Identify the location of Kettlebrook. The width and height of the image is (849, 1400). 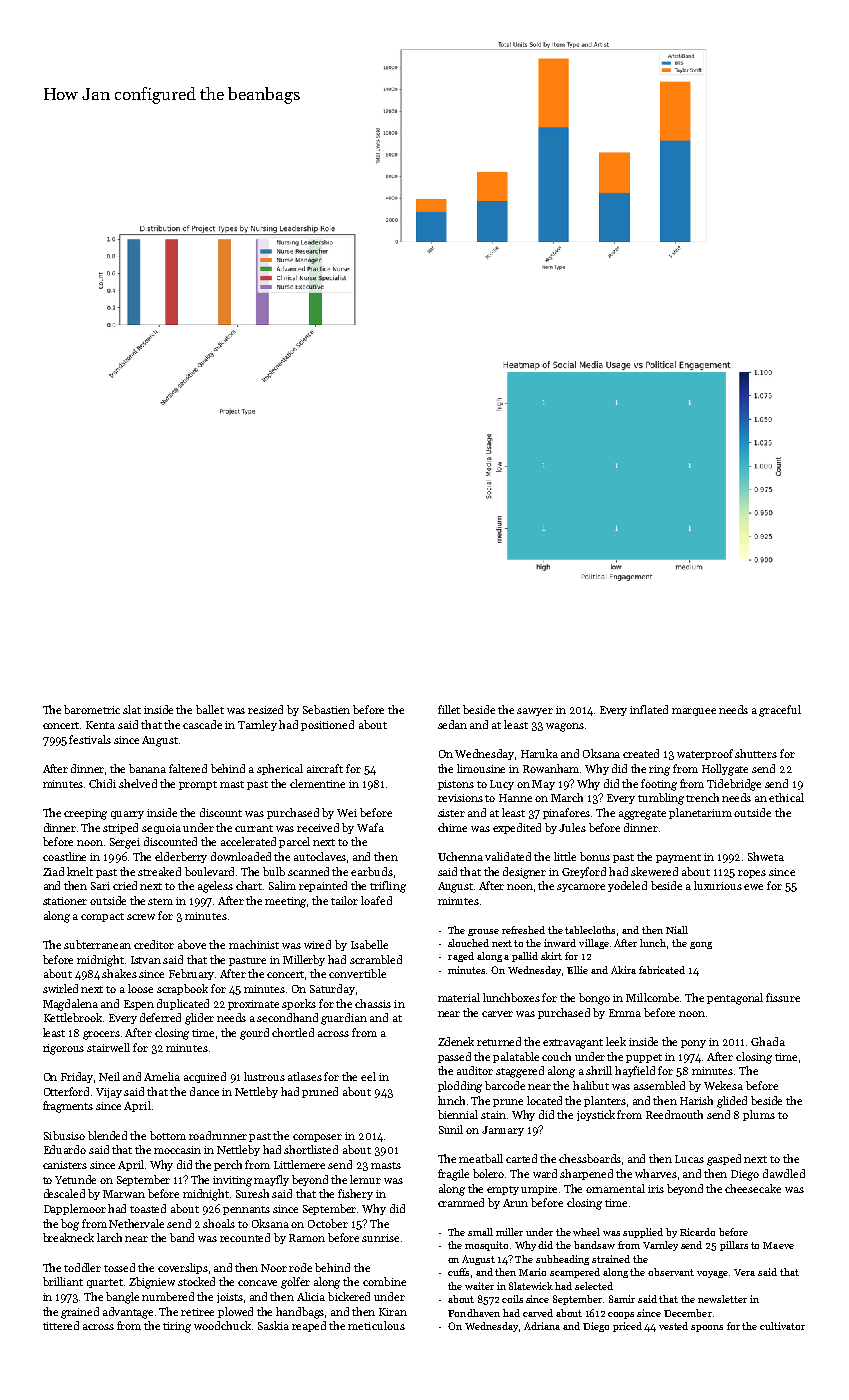
(73, 1017).
